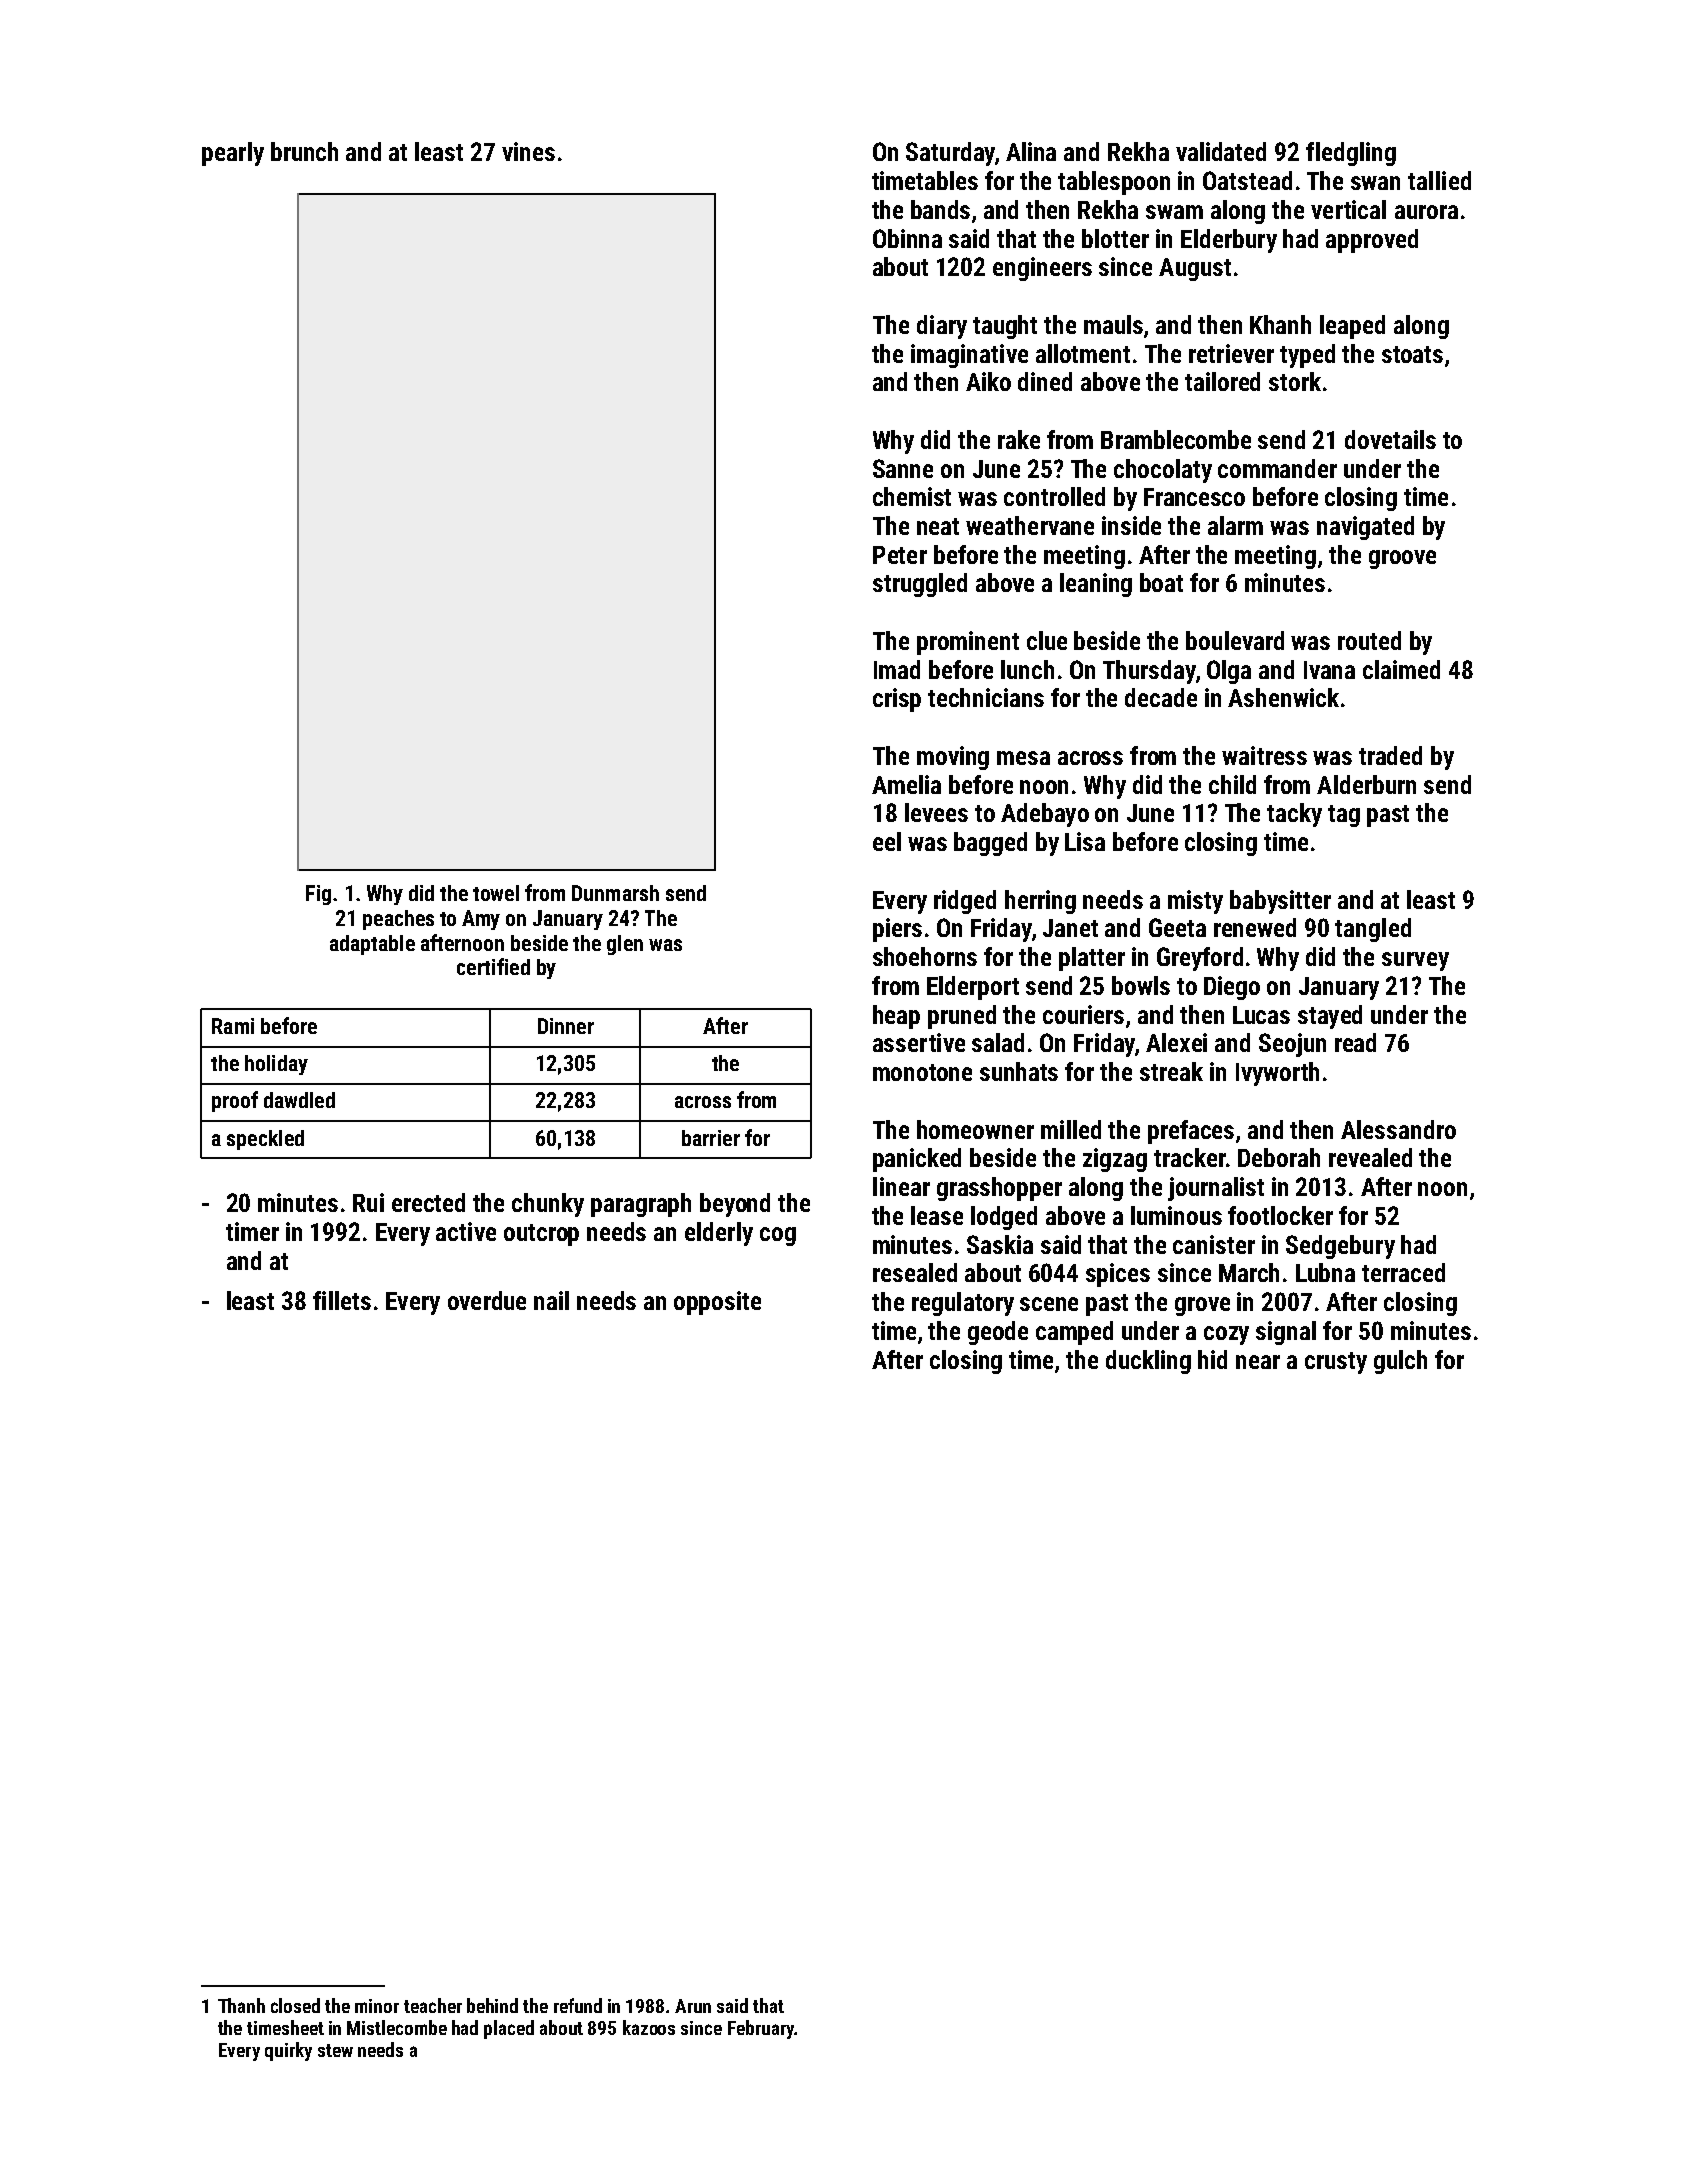 The height and width of the document is (2178, 1683). What do you see at coordinates (342, 1300) in the document?
I see `fillets` at bounding box center [342, 1300].
